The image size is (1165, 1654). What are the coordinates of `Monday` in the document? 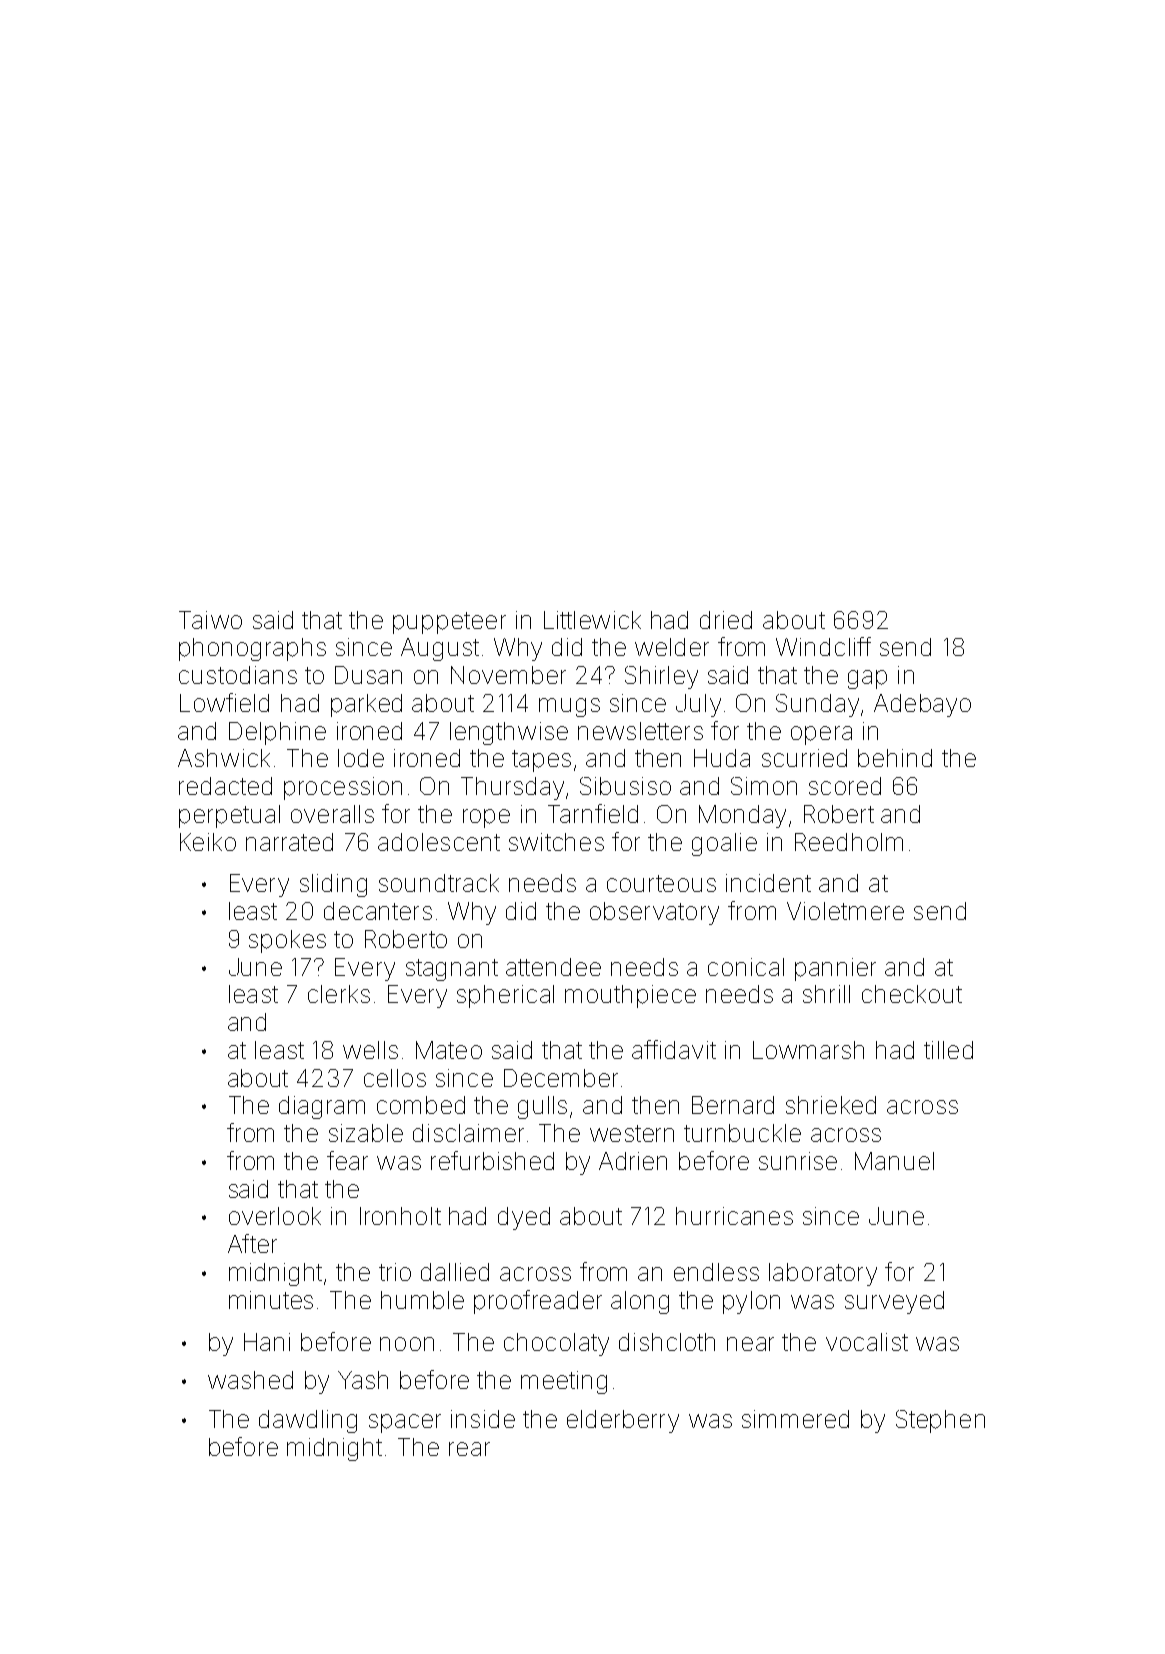 It's located at (742, 816).
